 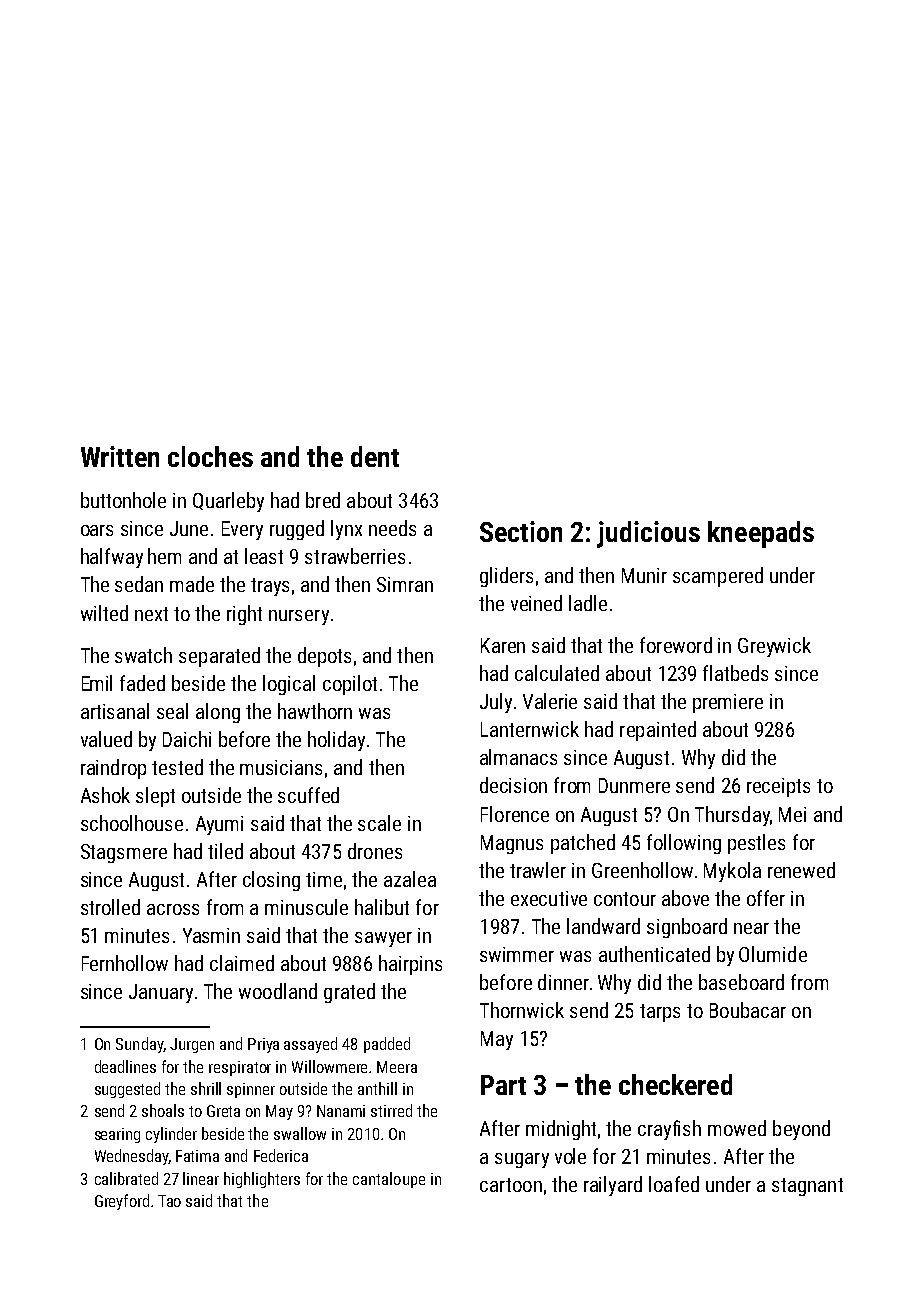 I want to click on baseboard, so click(x=741, y=982).
